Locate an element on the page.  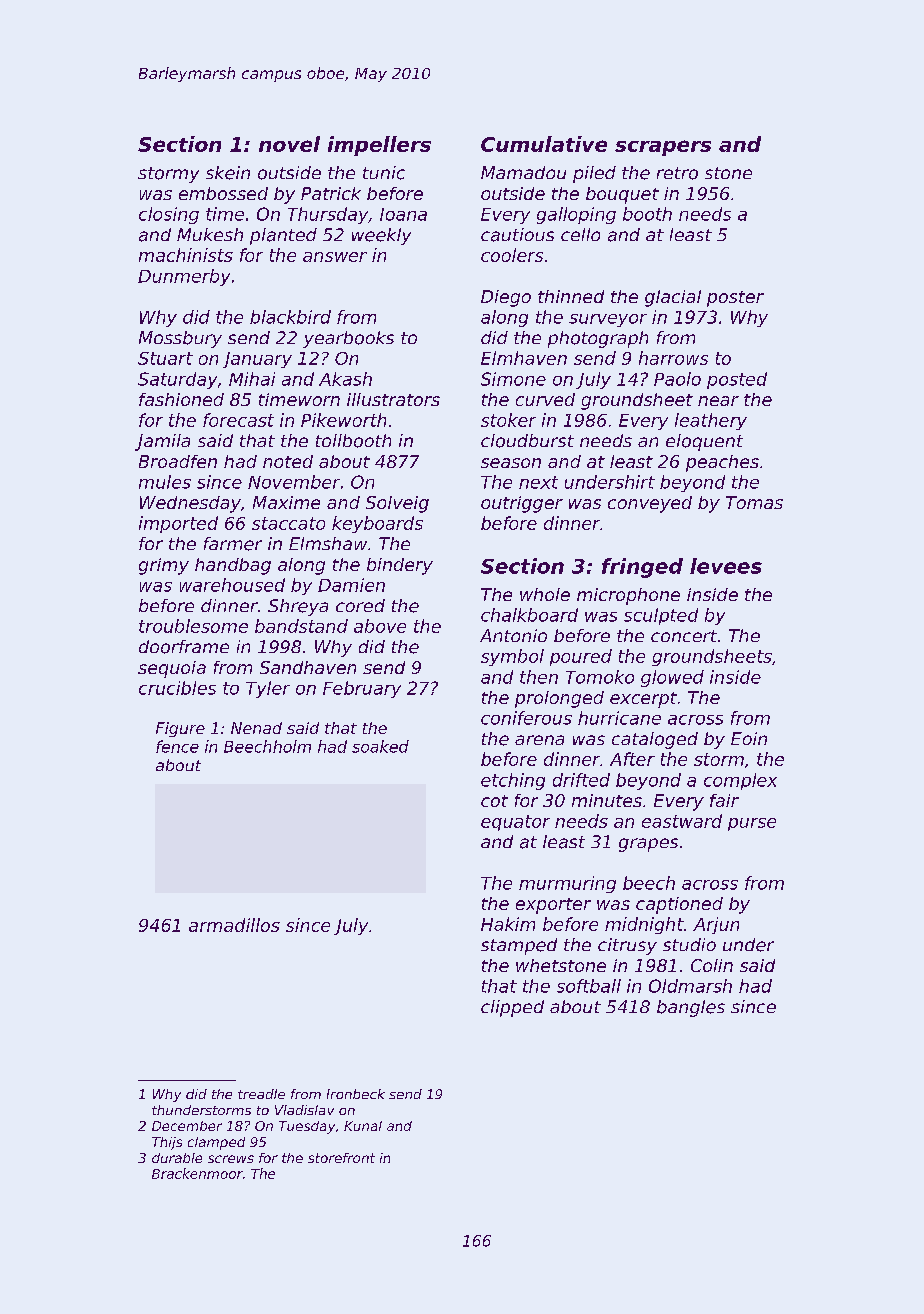
bangles is located at coordinates (691, 1008).
